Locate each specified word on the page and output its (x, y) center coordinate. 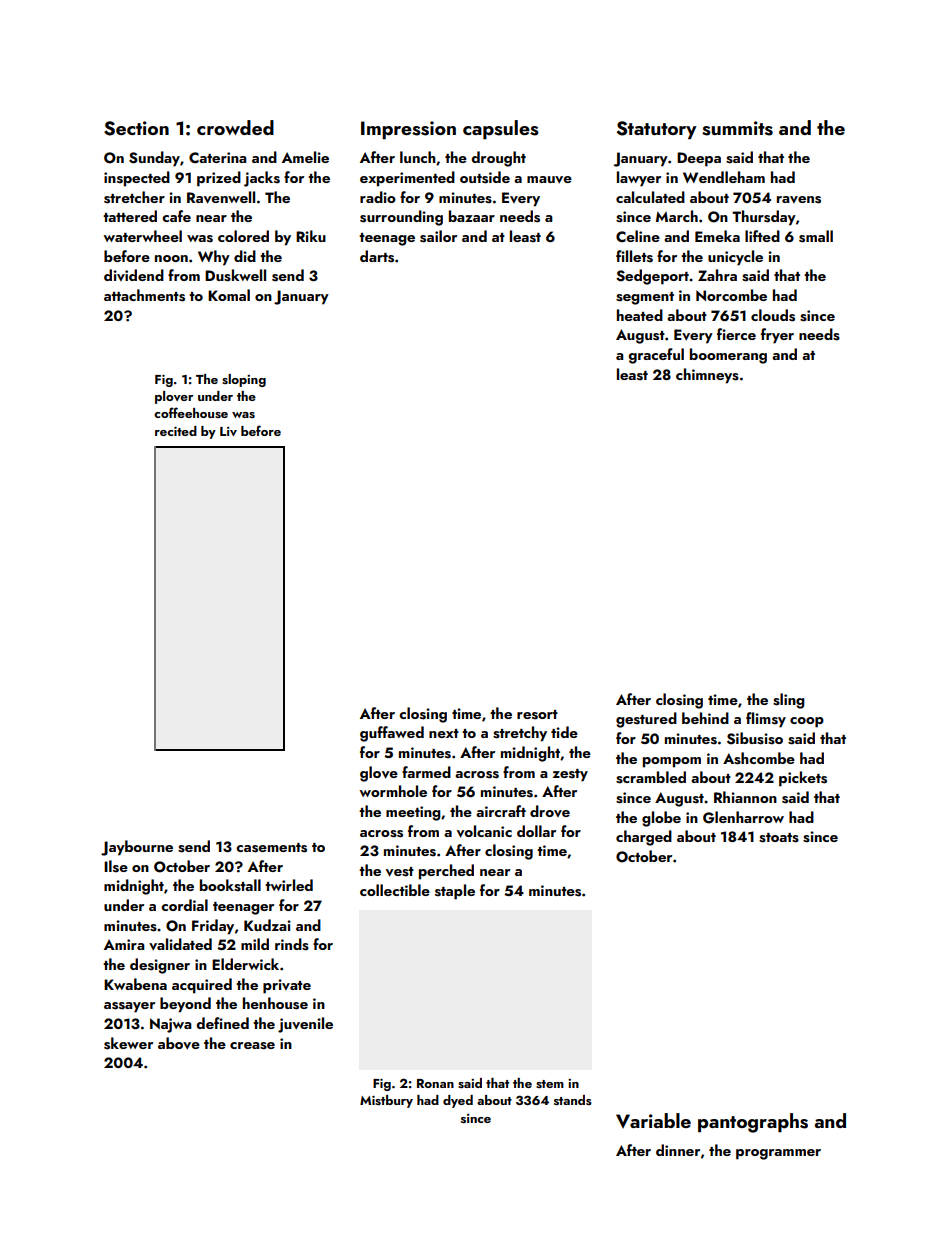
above (179, 1043)
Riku (311, 236)
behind (705, 718)
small (816, 236)
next (444, 733)
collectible (395, 890)
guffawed (392, 734)
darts (377, 256)
